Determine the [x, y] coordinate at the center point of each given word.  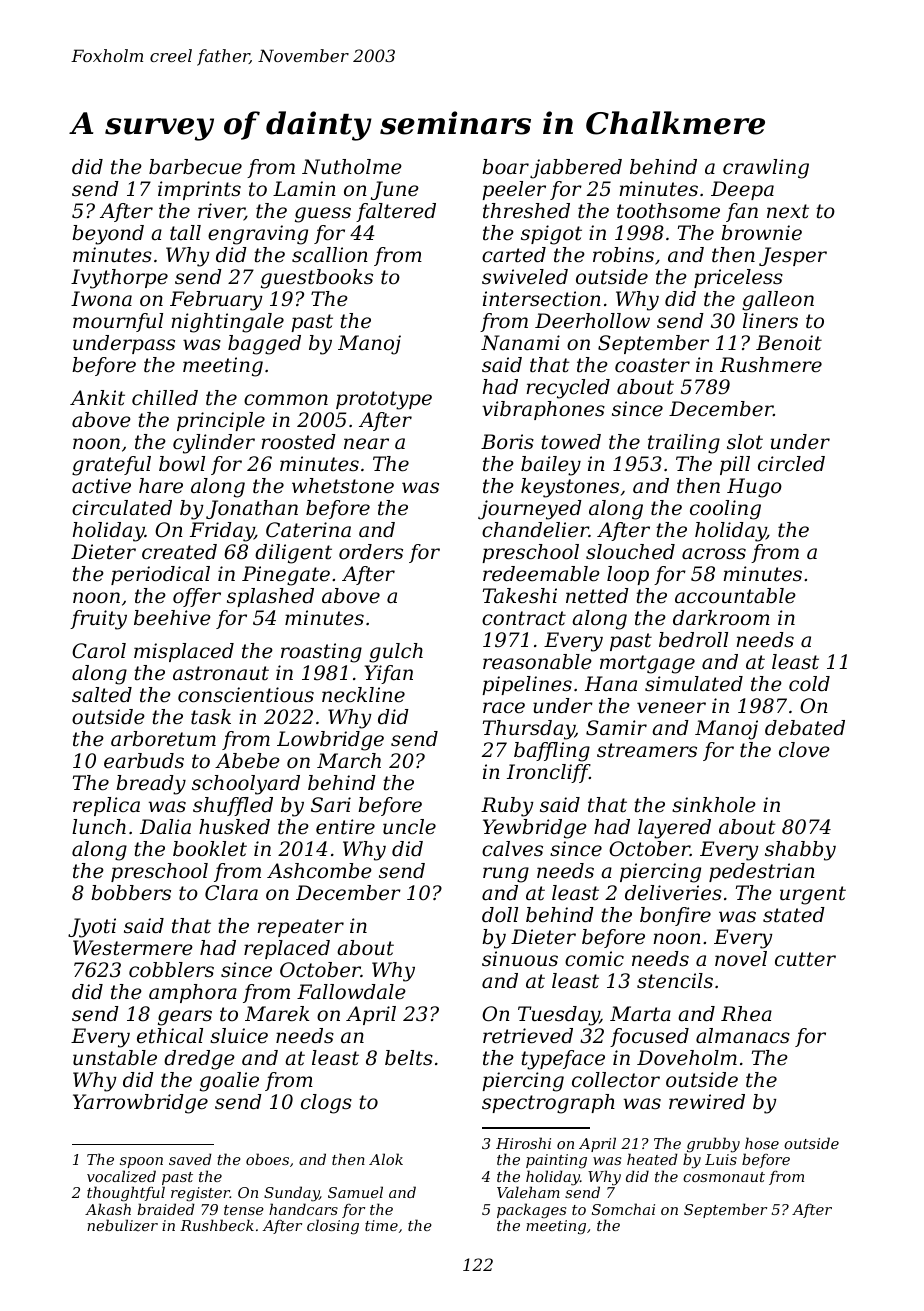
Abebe [247, 761]
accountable [735, 596]
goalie [229, 1082]
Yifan [388, 674]
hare [161, 485]
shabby [800, 851]
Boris [507, 442]
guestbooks [317, 279]
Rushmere [771, 365]
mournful [118, 322]
